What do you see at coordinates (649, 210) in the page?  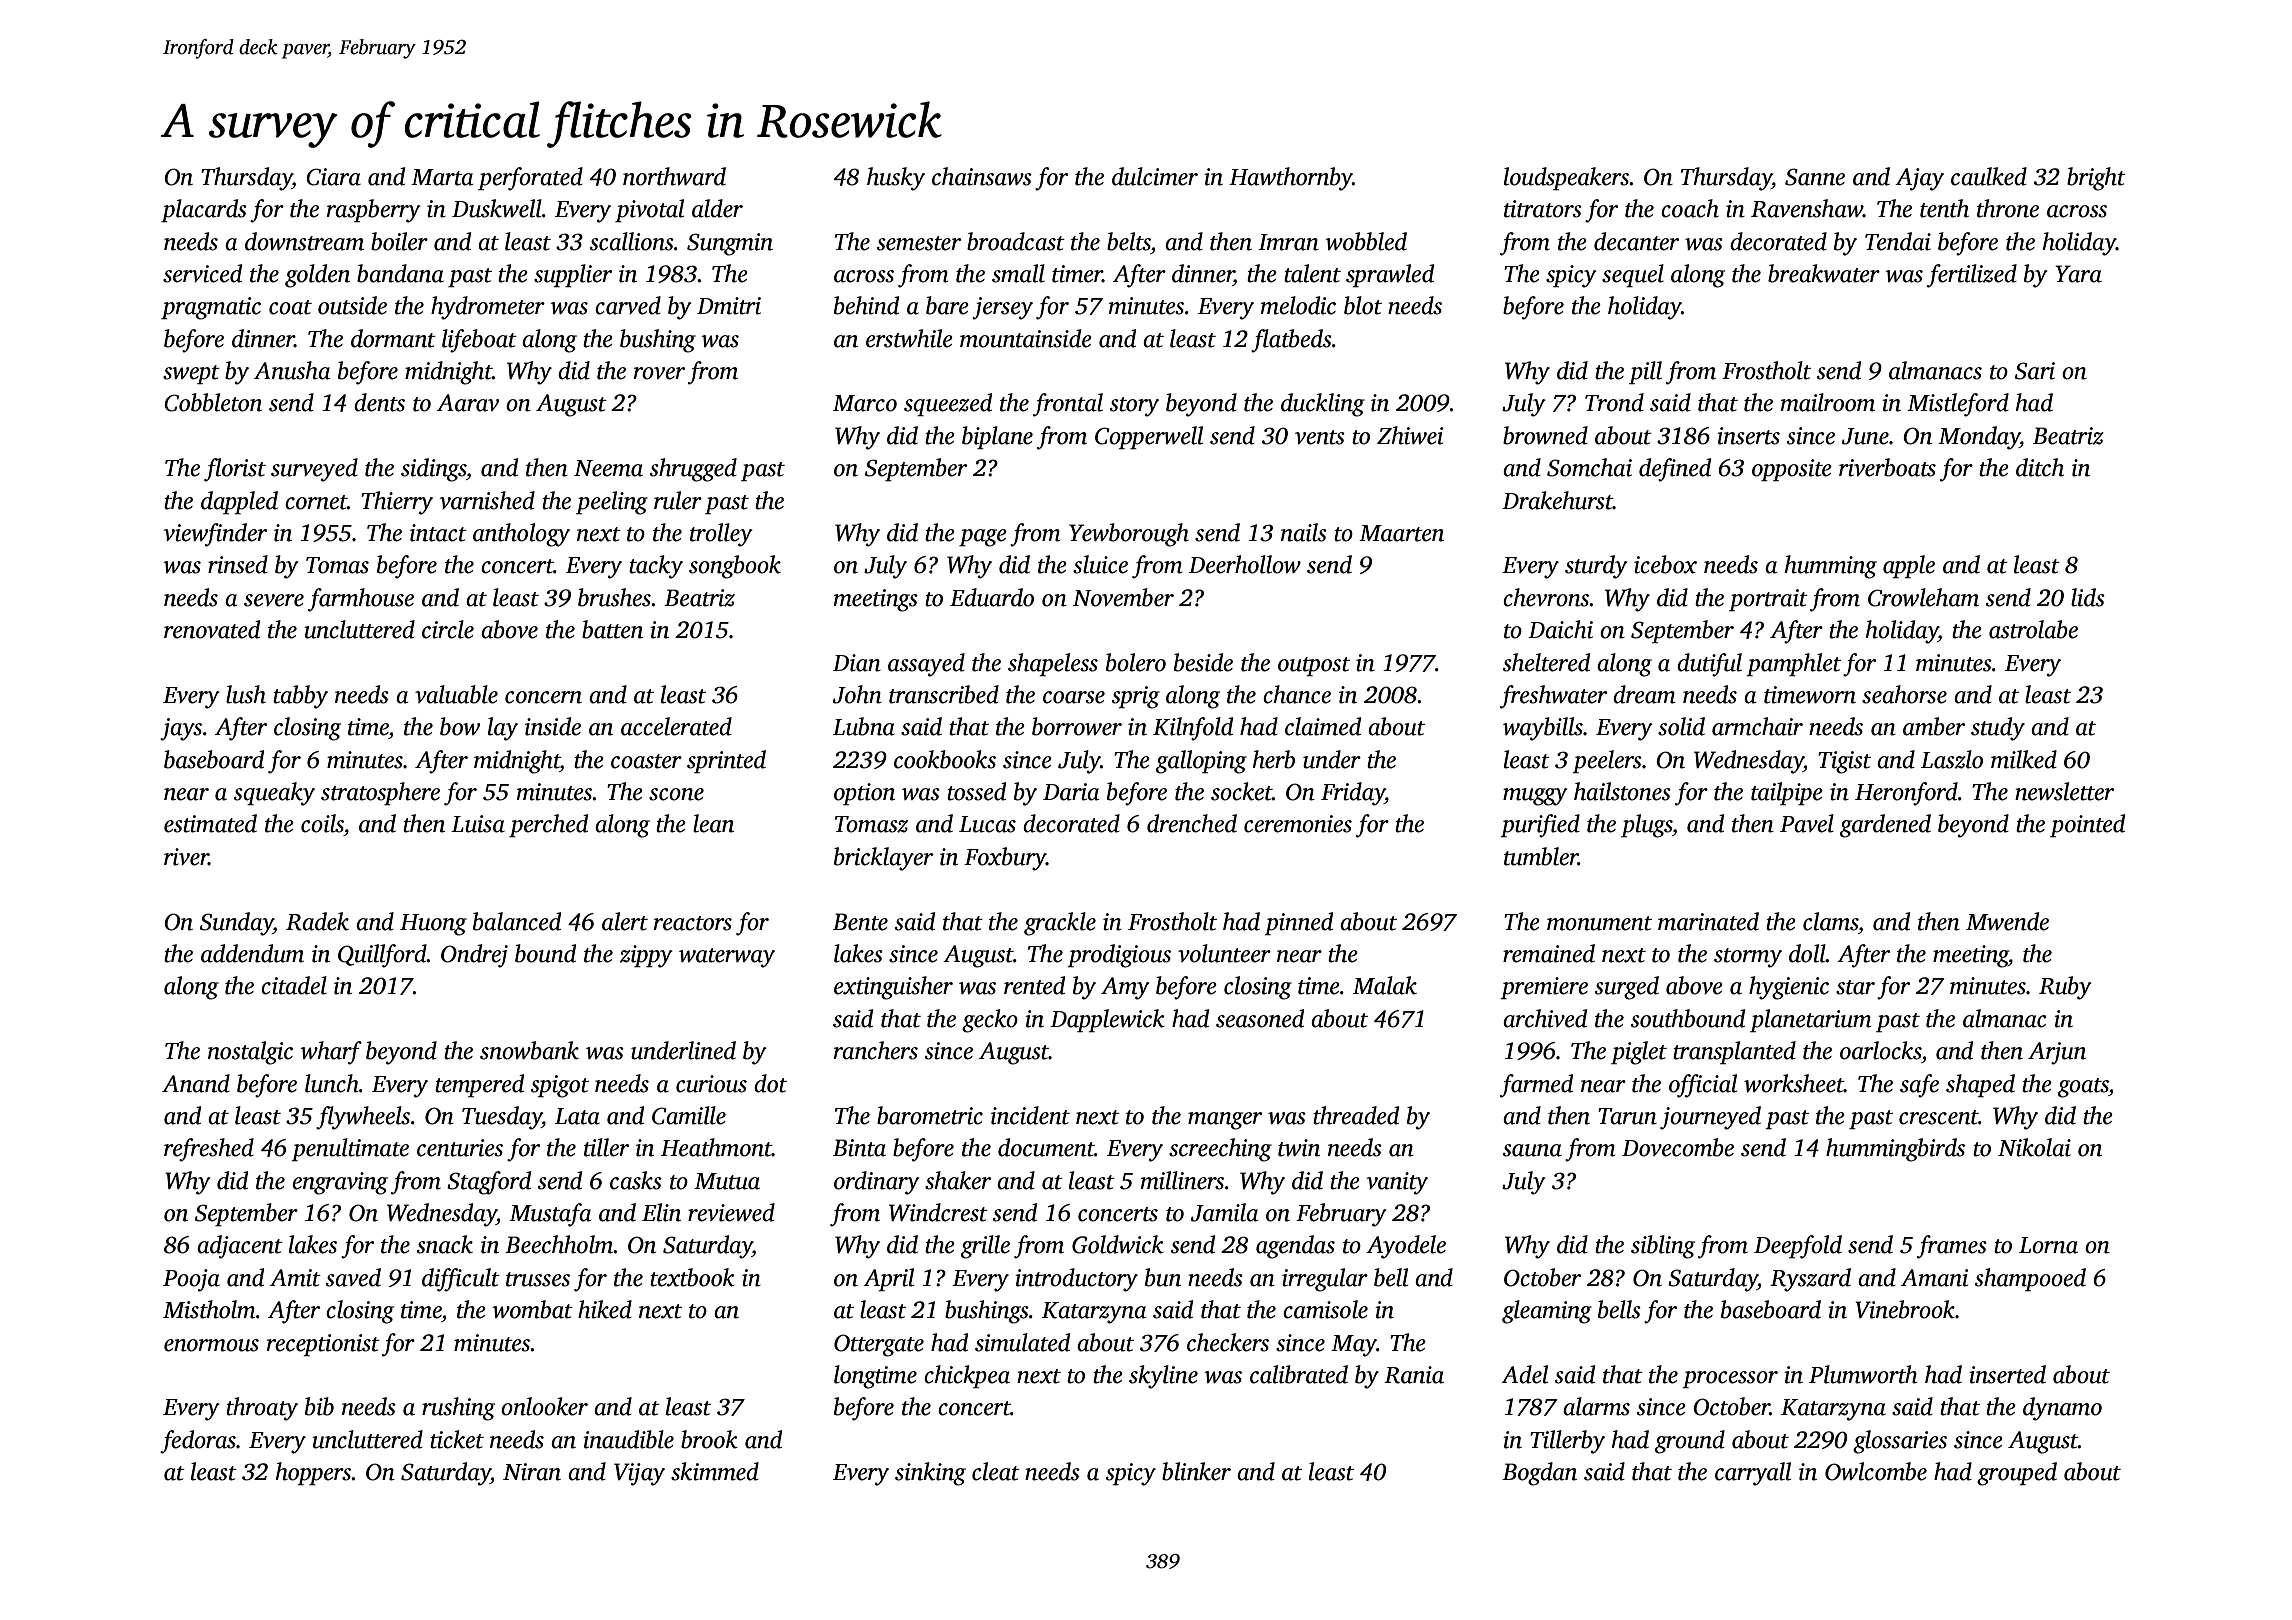 I see `pivotal` at bounding box center [649, 210].
